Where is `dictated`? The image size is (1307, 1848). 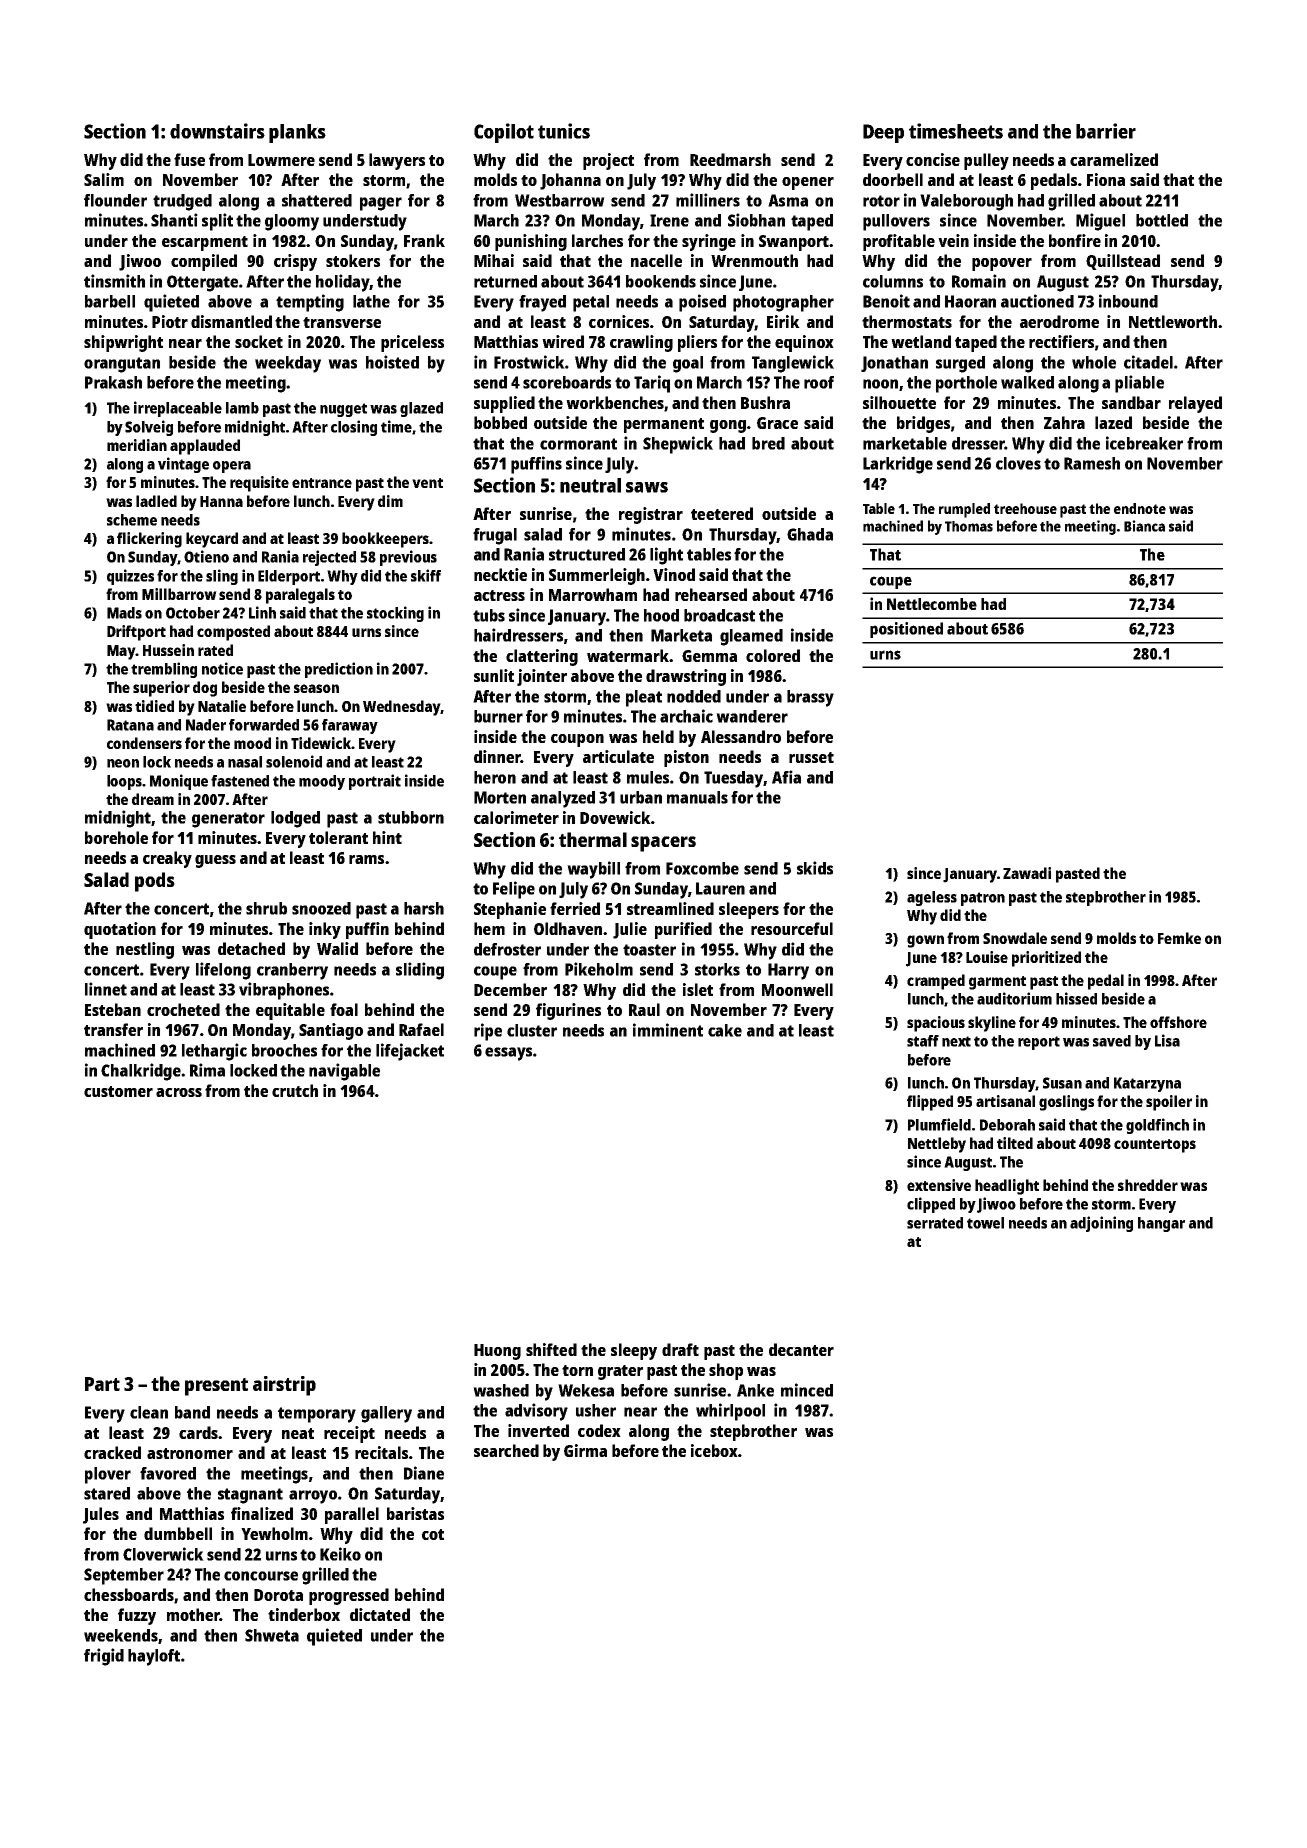 dictated is located at coordinates (380, 1614).
